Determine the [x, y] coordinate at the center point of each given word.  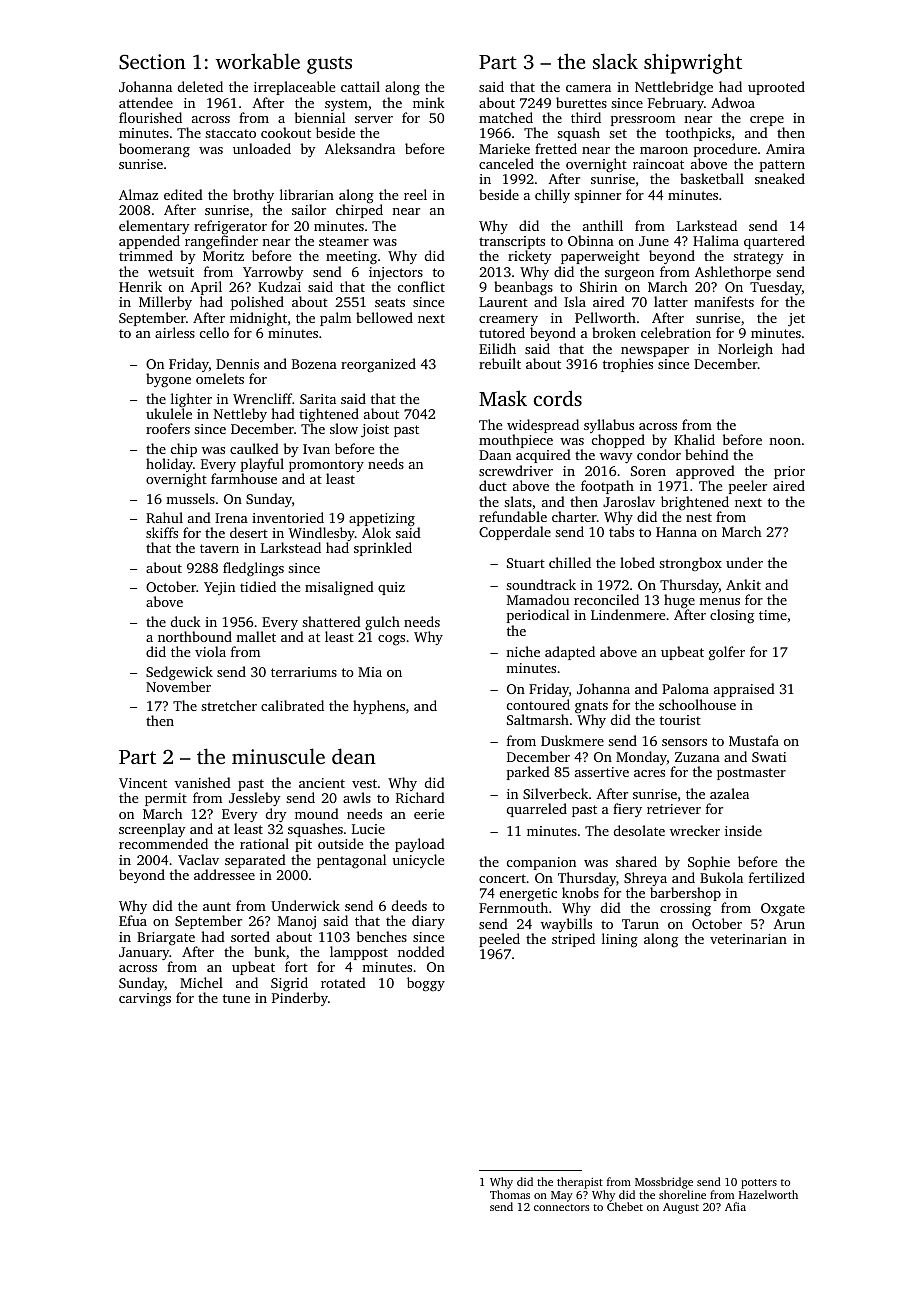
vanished [203, 782]
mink [429, 102]
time [773, 615]
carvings [145, 1000]
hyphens [379, 707]
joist [375, 430]
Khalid [694, 439]
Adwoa [733, 102]
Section [152, 62]
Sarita [318, 399]
